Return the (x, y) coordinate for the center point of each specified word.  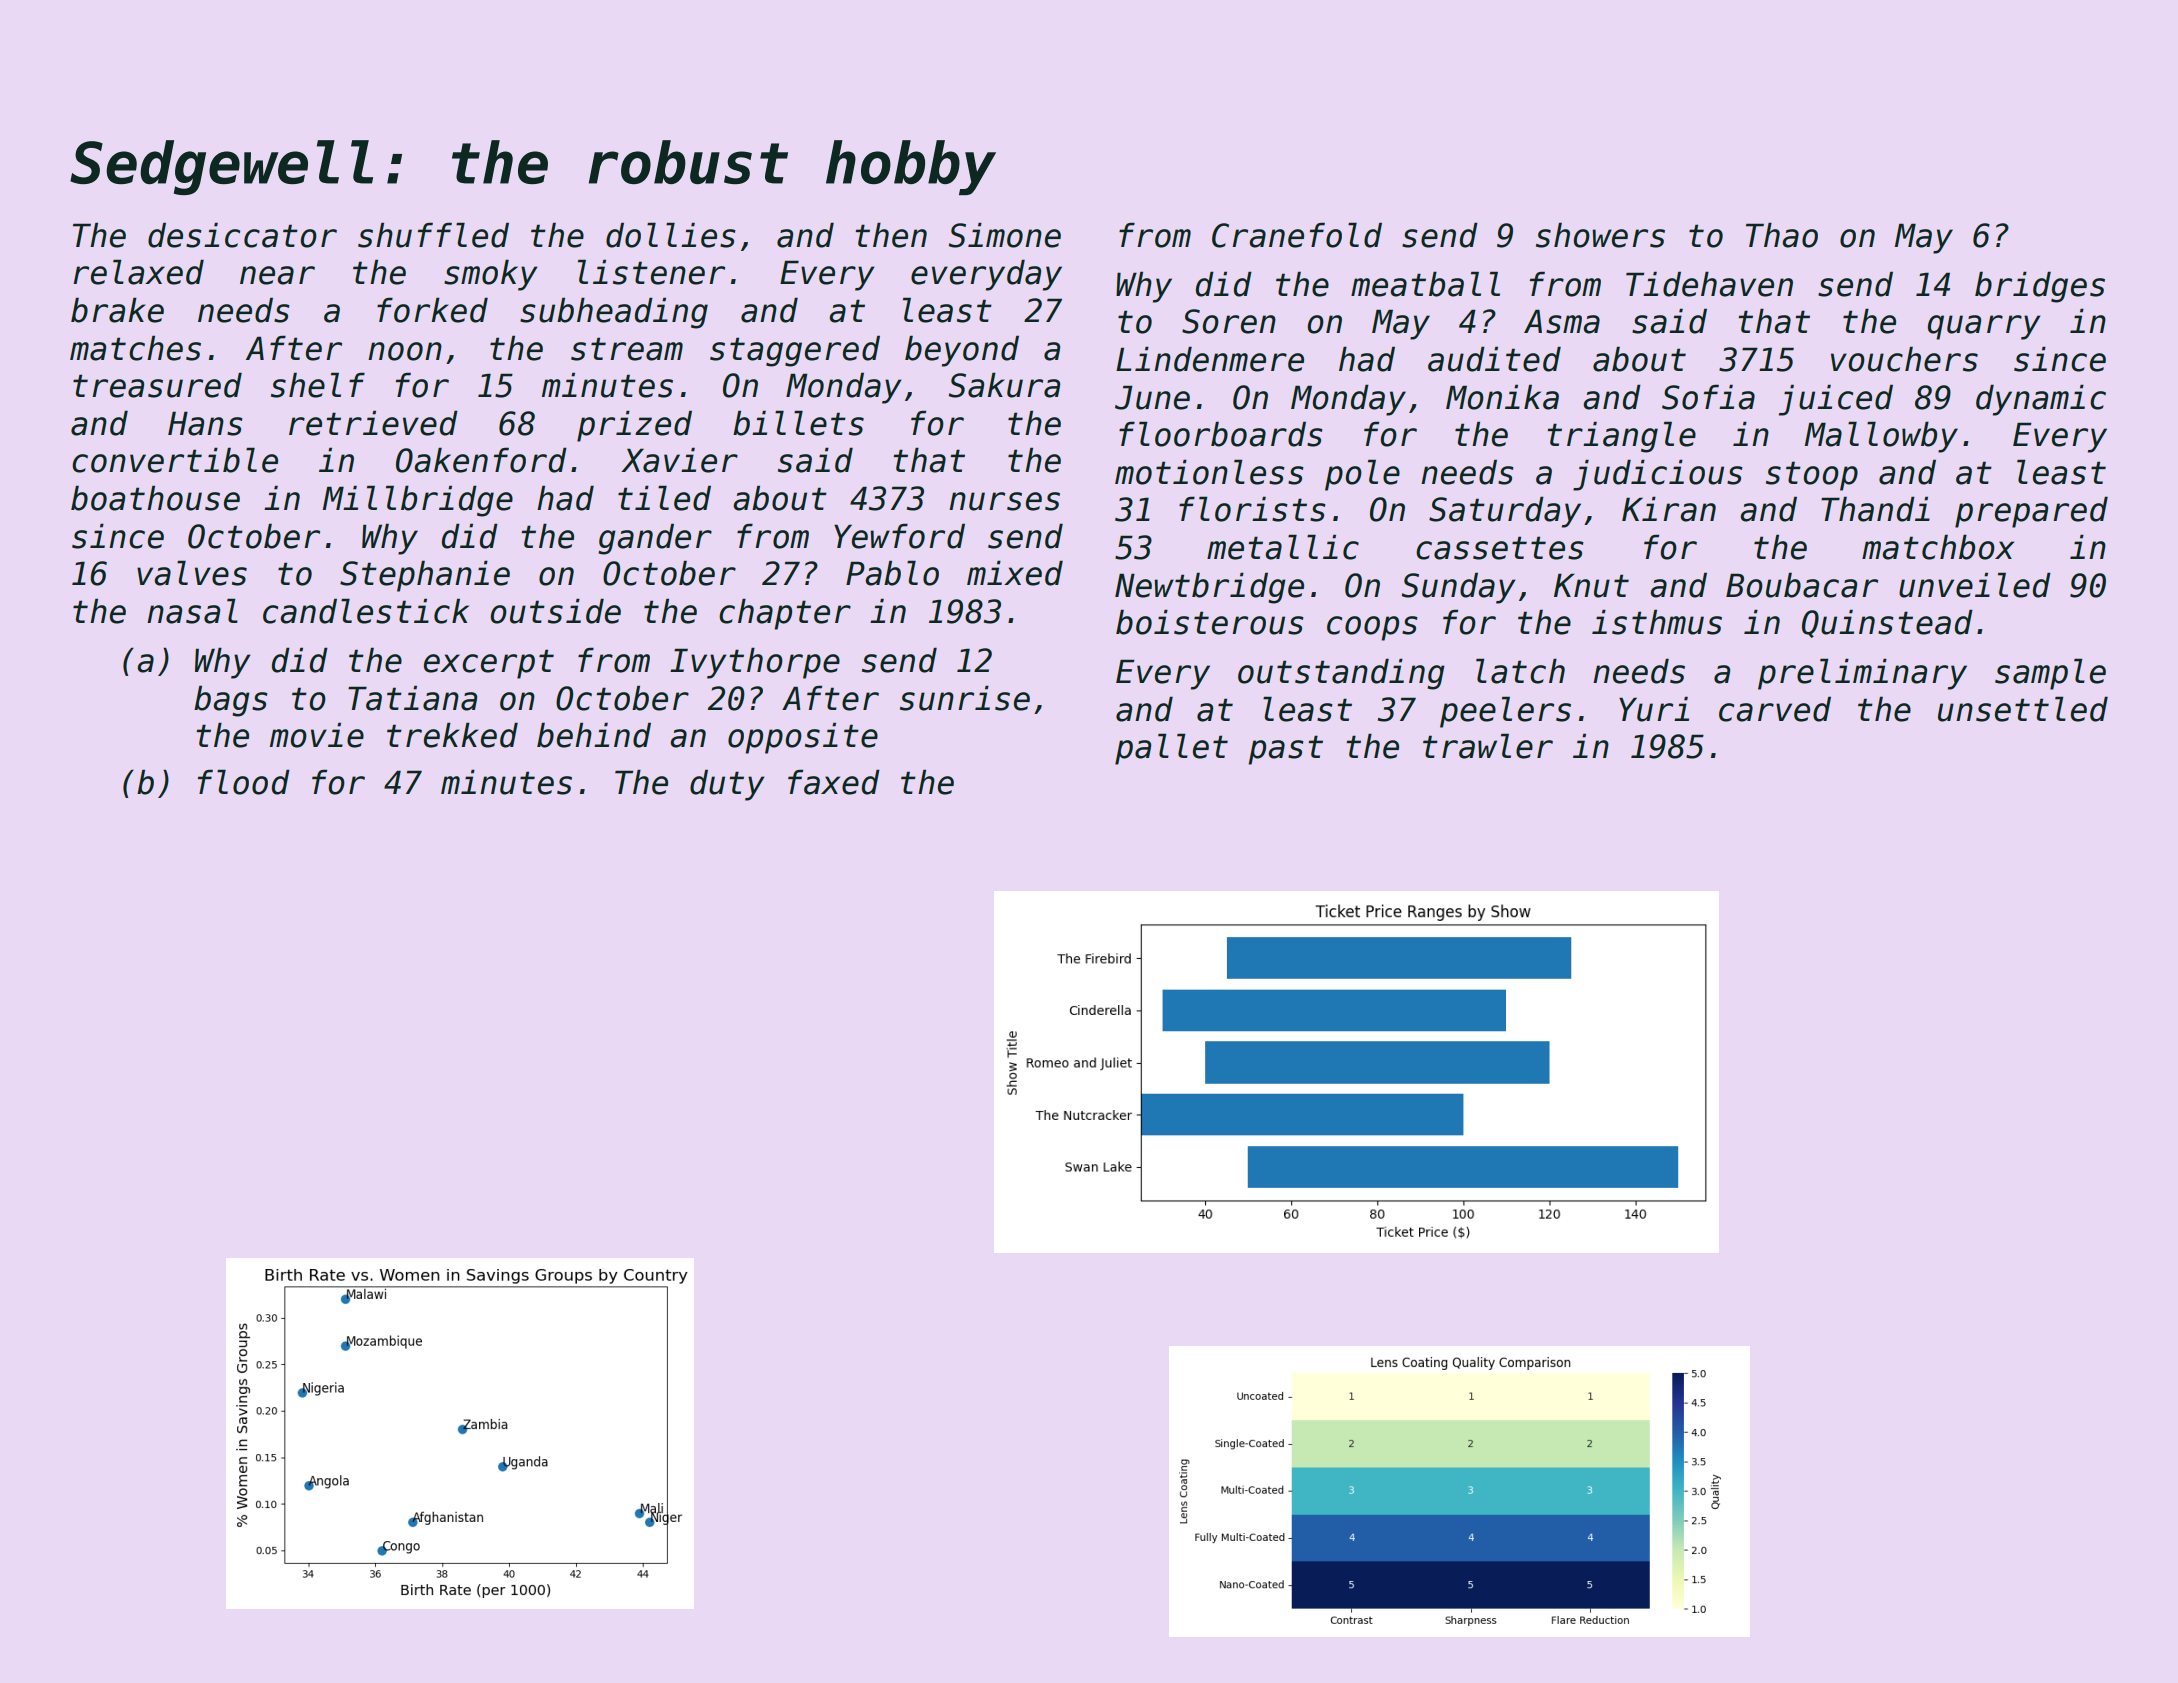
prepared (2031, 512)
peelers (1505, 712)
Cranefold (1297, 235)
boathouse (155, 498)
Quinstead (1887, 623)
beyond (962, 351)
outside (555, 611)
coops (1372, 628)
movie (317, 735)
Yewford (899, 536)
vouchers (1904, 359)
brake (117, 310)
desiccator (242, 235)
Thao (1782, 235)
